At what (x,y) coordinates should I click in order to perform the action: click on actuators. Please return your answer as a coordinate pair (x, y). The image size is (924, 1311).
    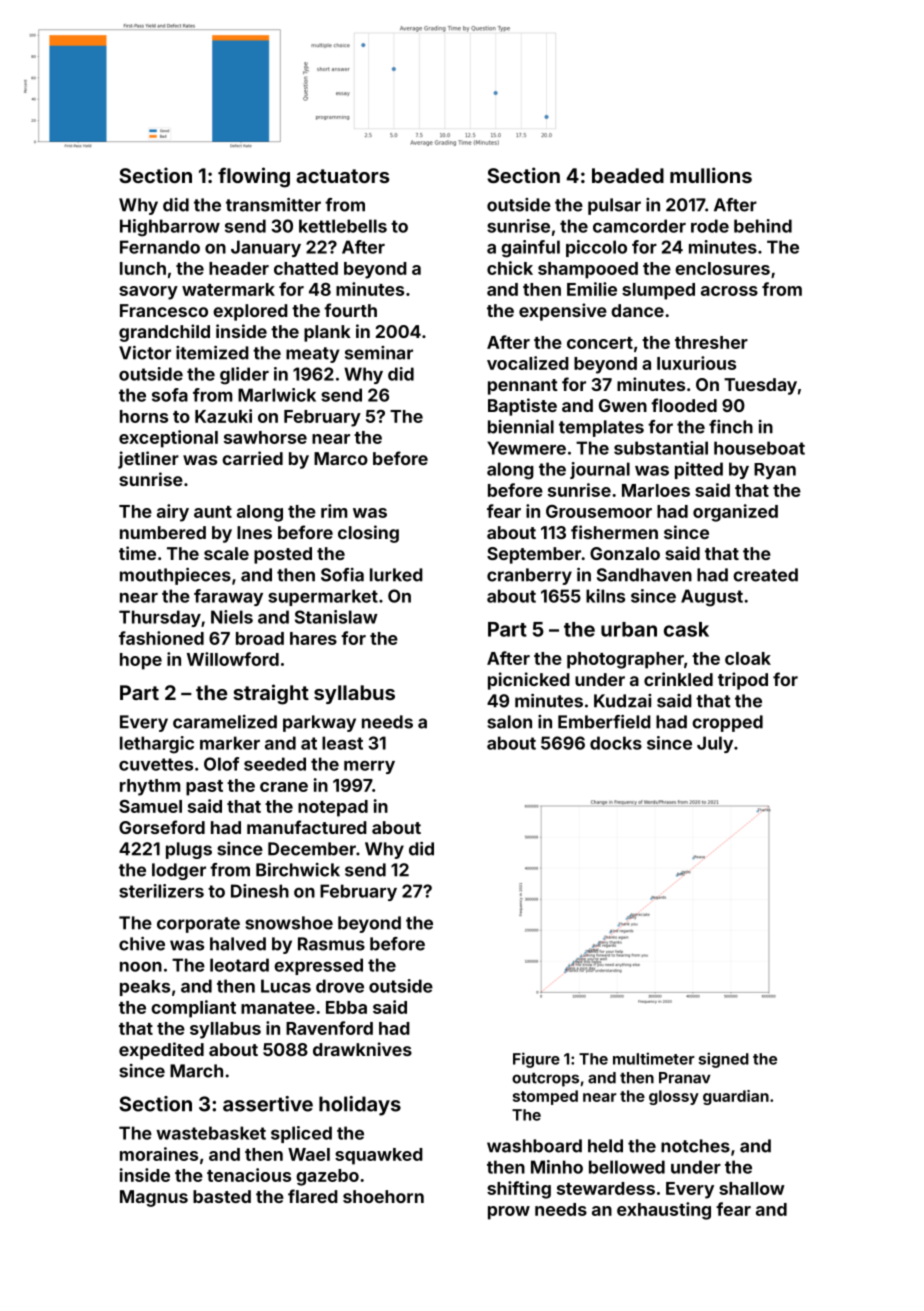
    Looking at the image, I should click on (342, 176).
